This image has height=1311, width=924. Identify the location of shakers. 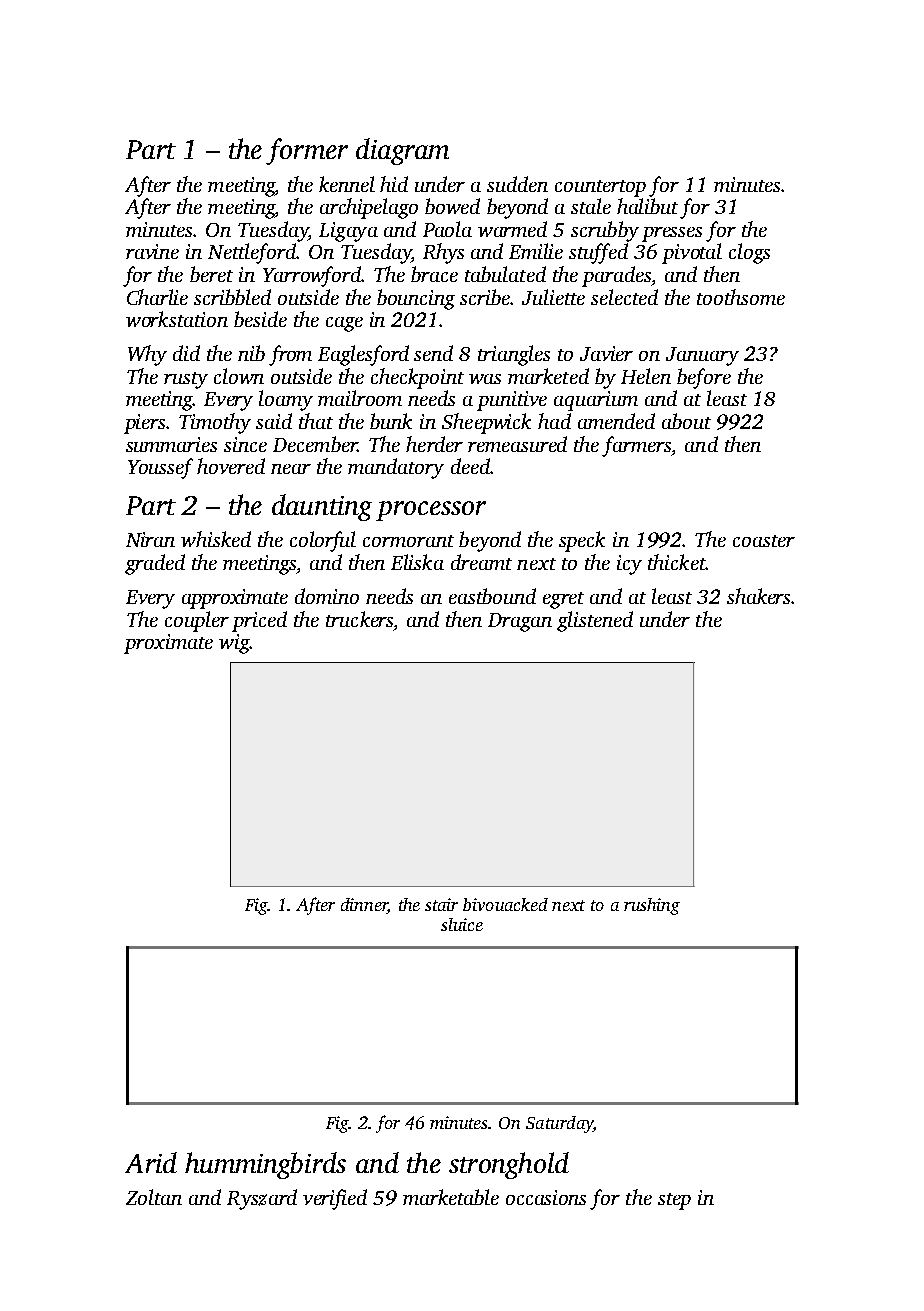
(758, 596).
